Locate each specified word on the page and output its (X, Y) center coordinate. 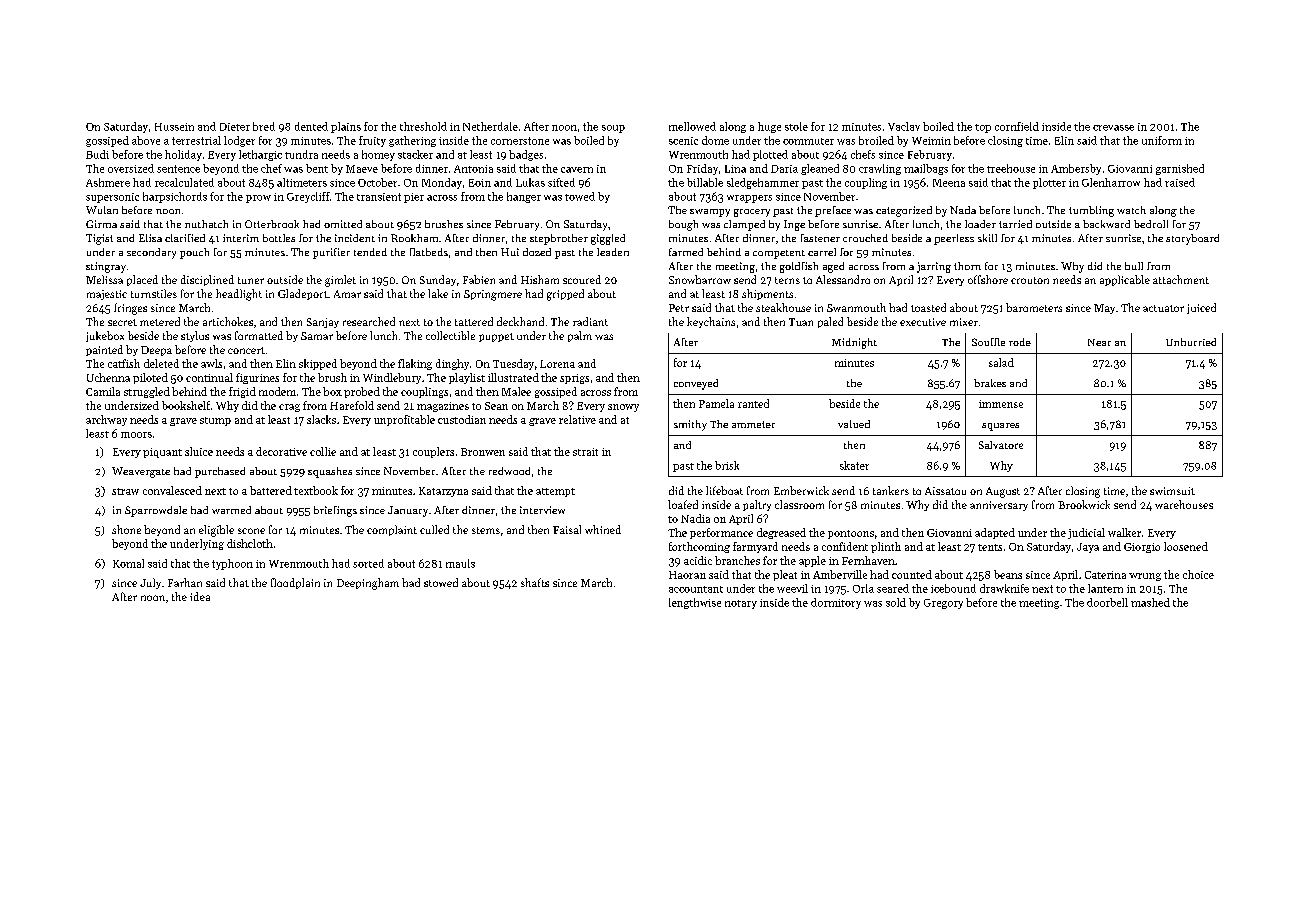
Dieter (235, 127)
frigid (242, 392)
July (150, 583)
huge (769, 127)
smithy (690, 425)
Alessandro (843, 279)
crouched (865, 238)
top (983, 128)
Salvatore (1001, 445)
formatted (259, 335)
